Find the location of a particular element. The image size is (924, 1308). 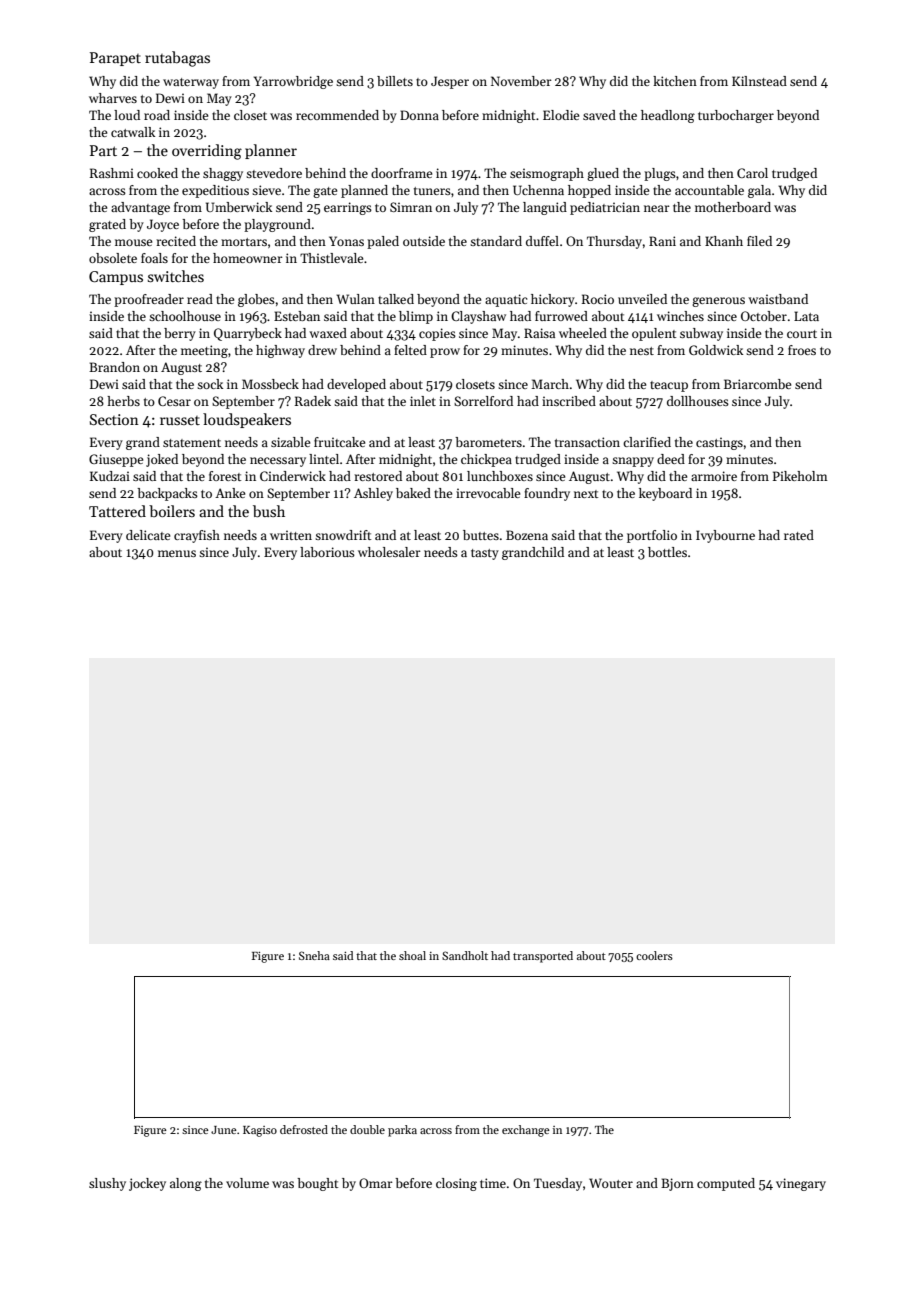

billets is located at coordinates (395, 81).
